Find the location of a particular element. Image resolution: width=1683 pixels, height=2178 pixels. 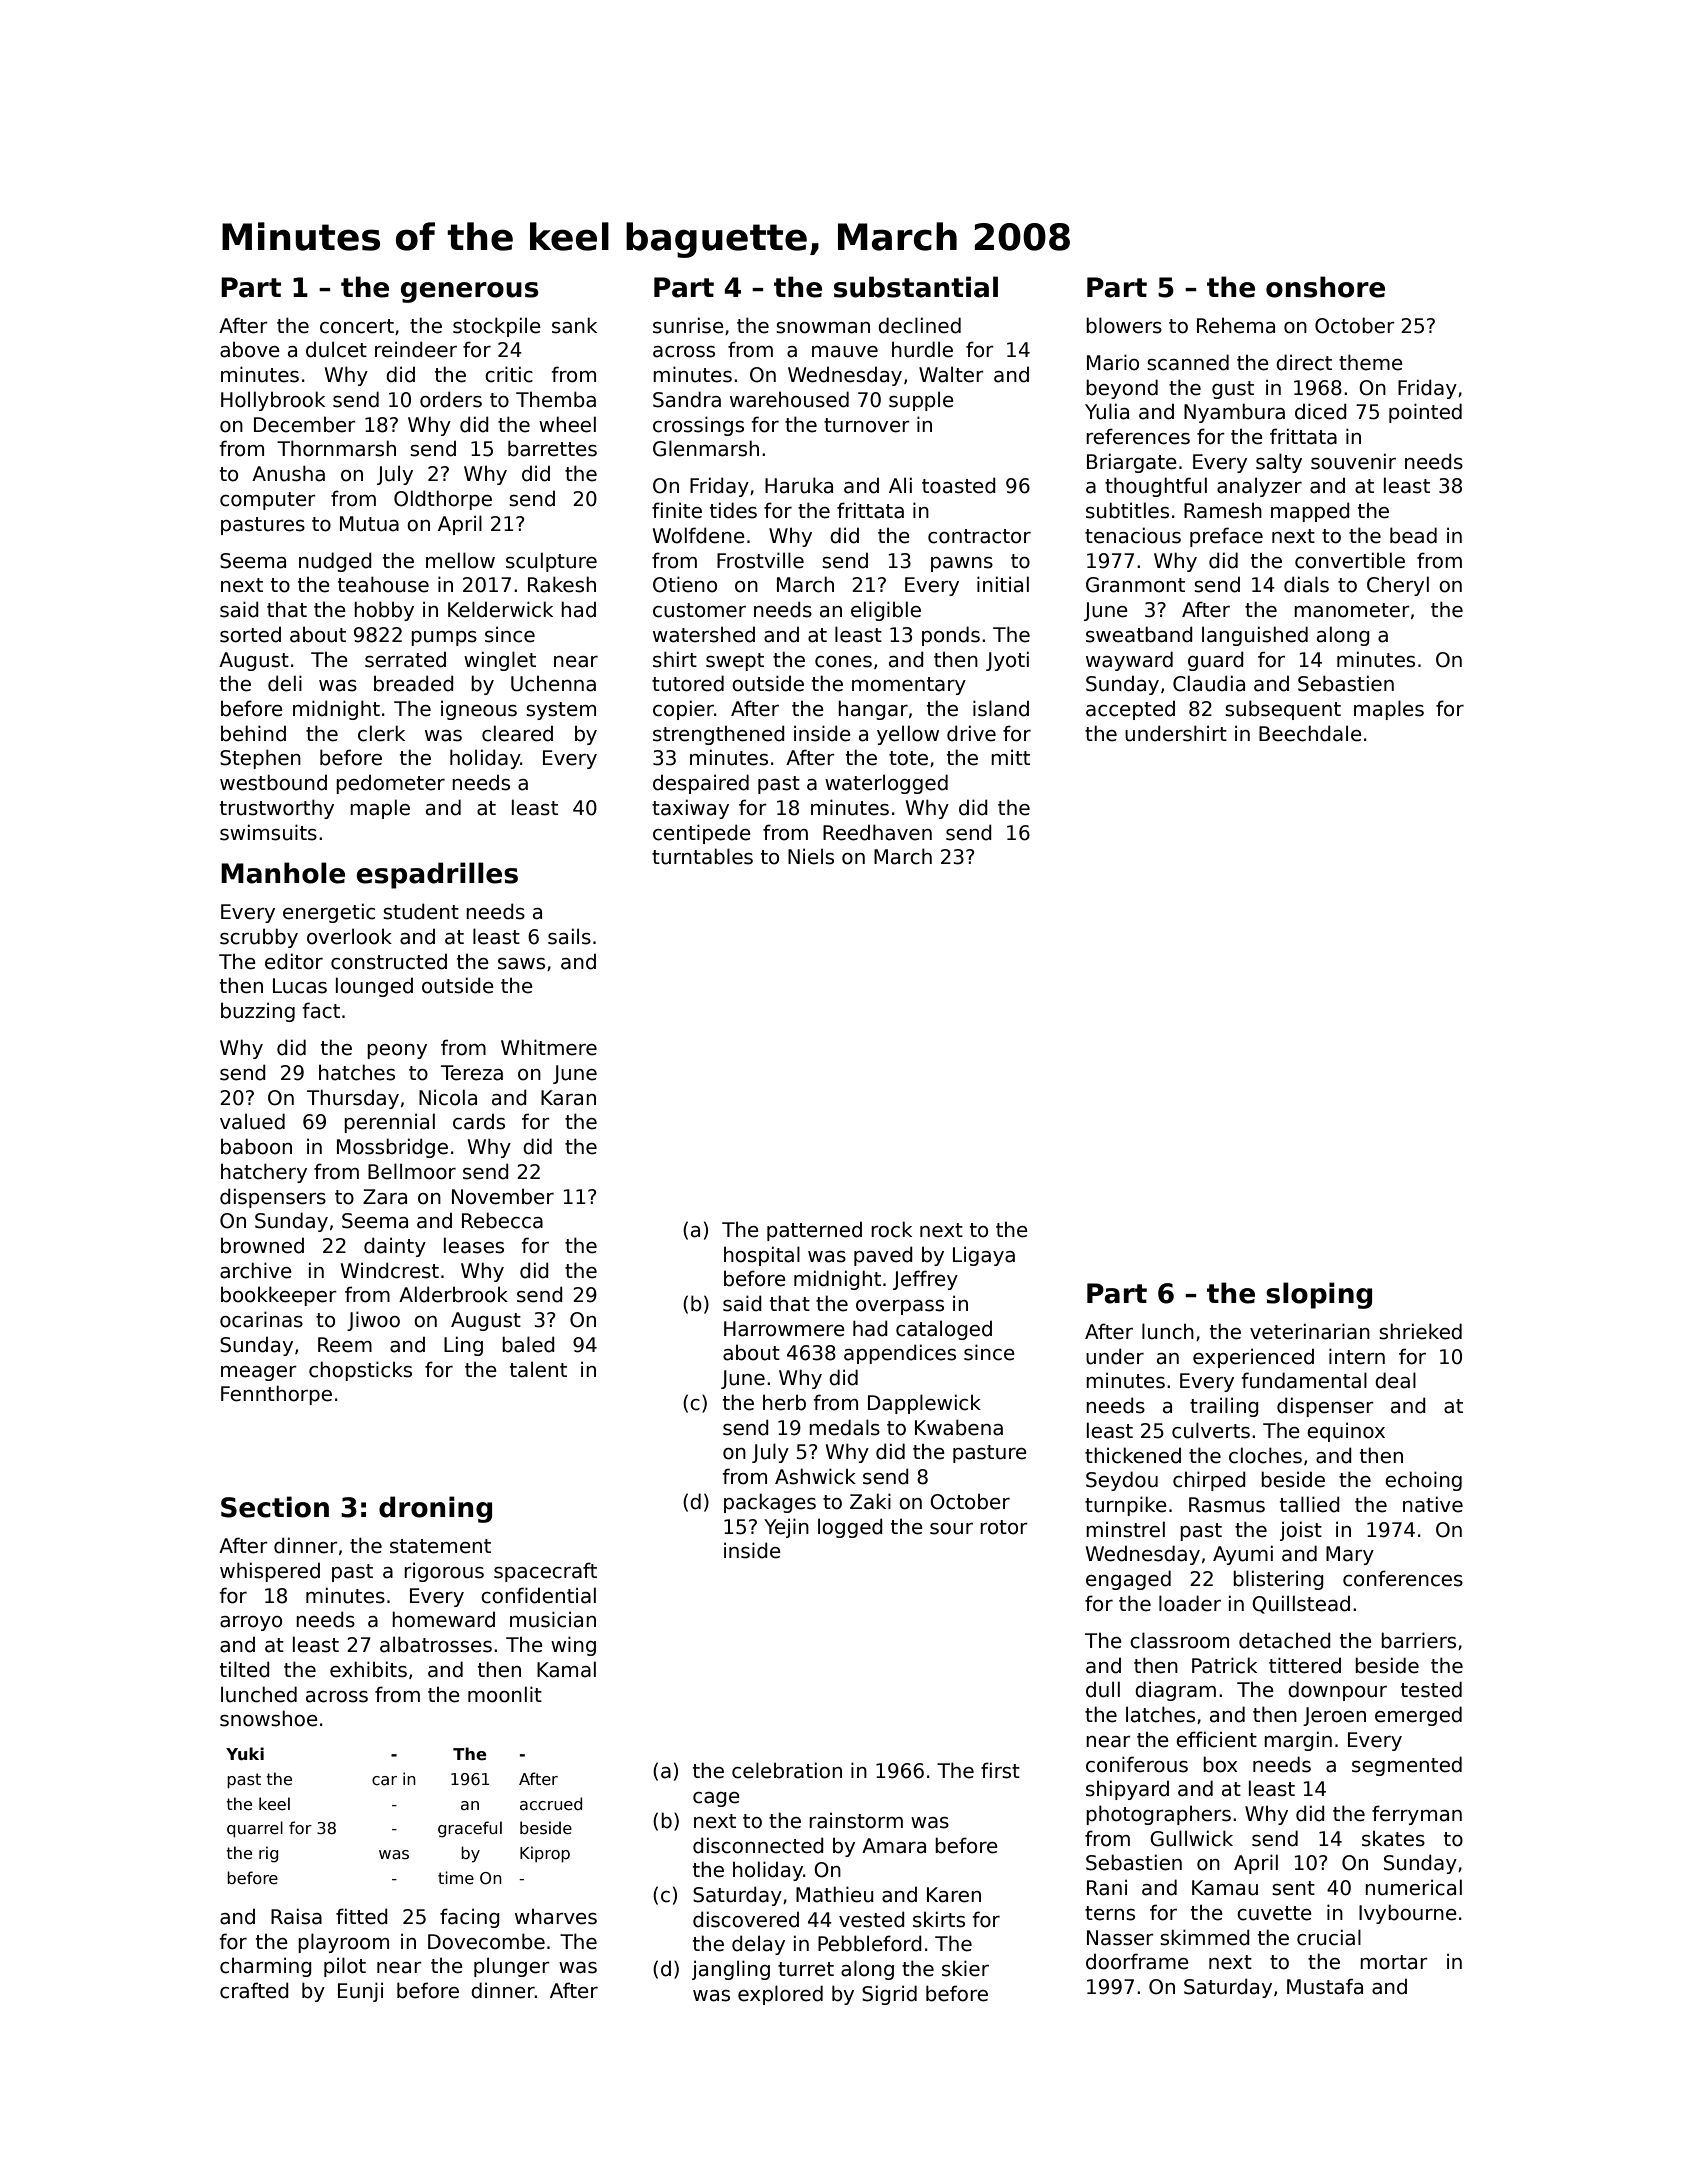

Beechdale is located at coordinates (1310, 733).
